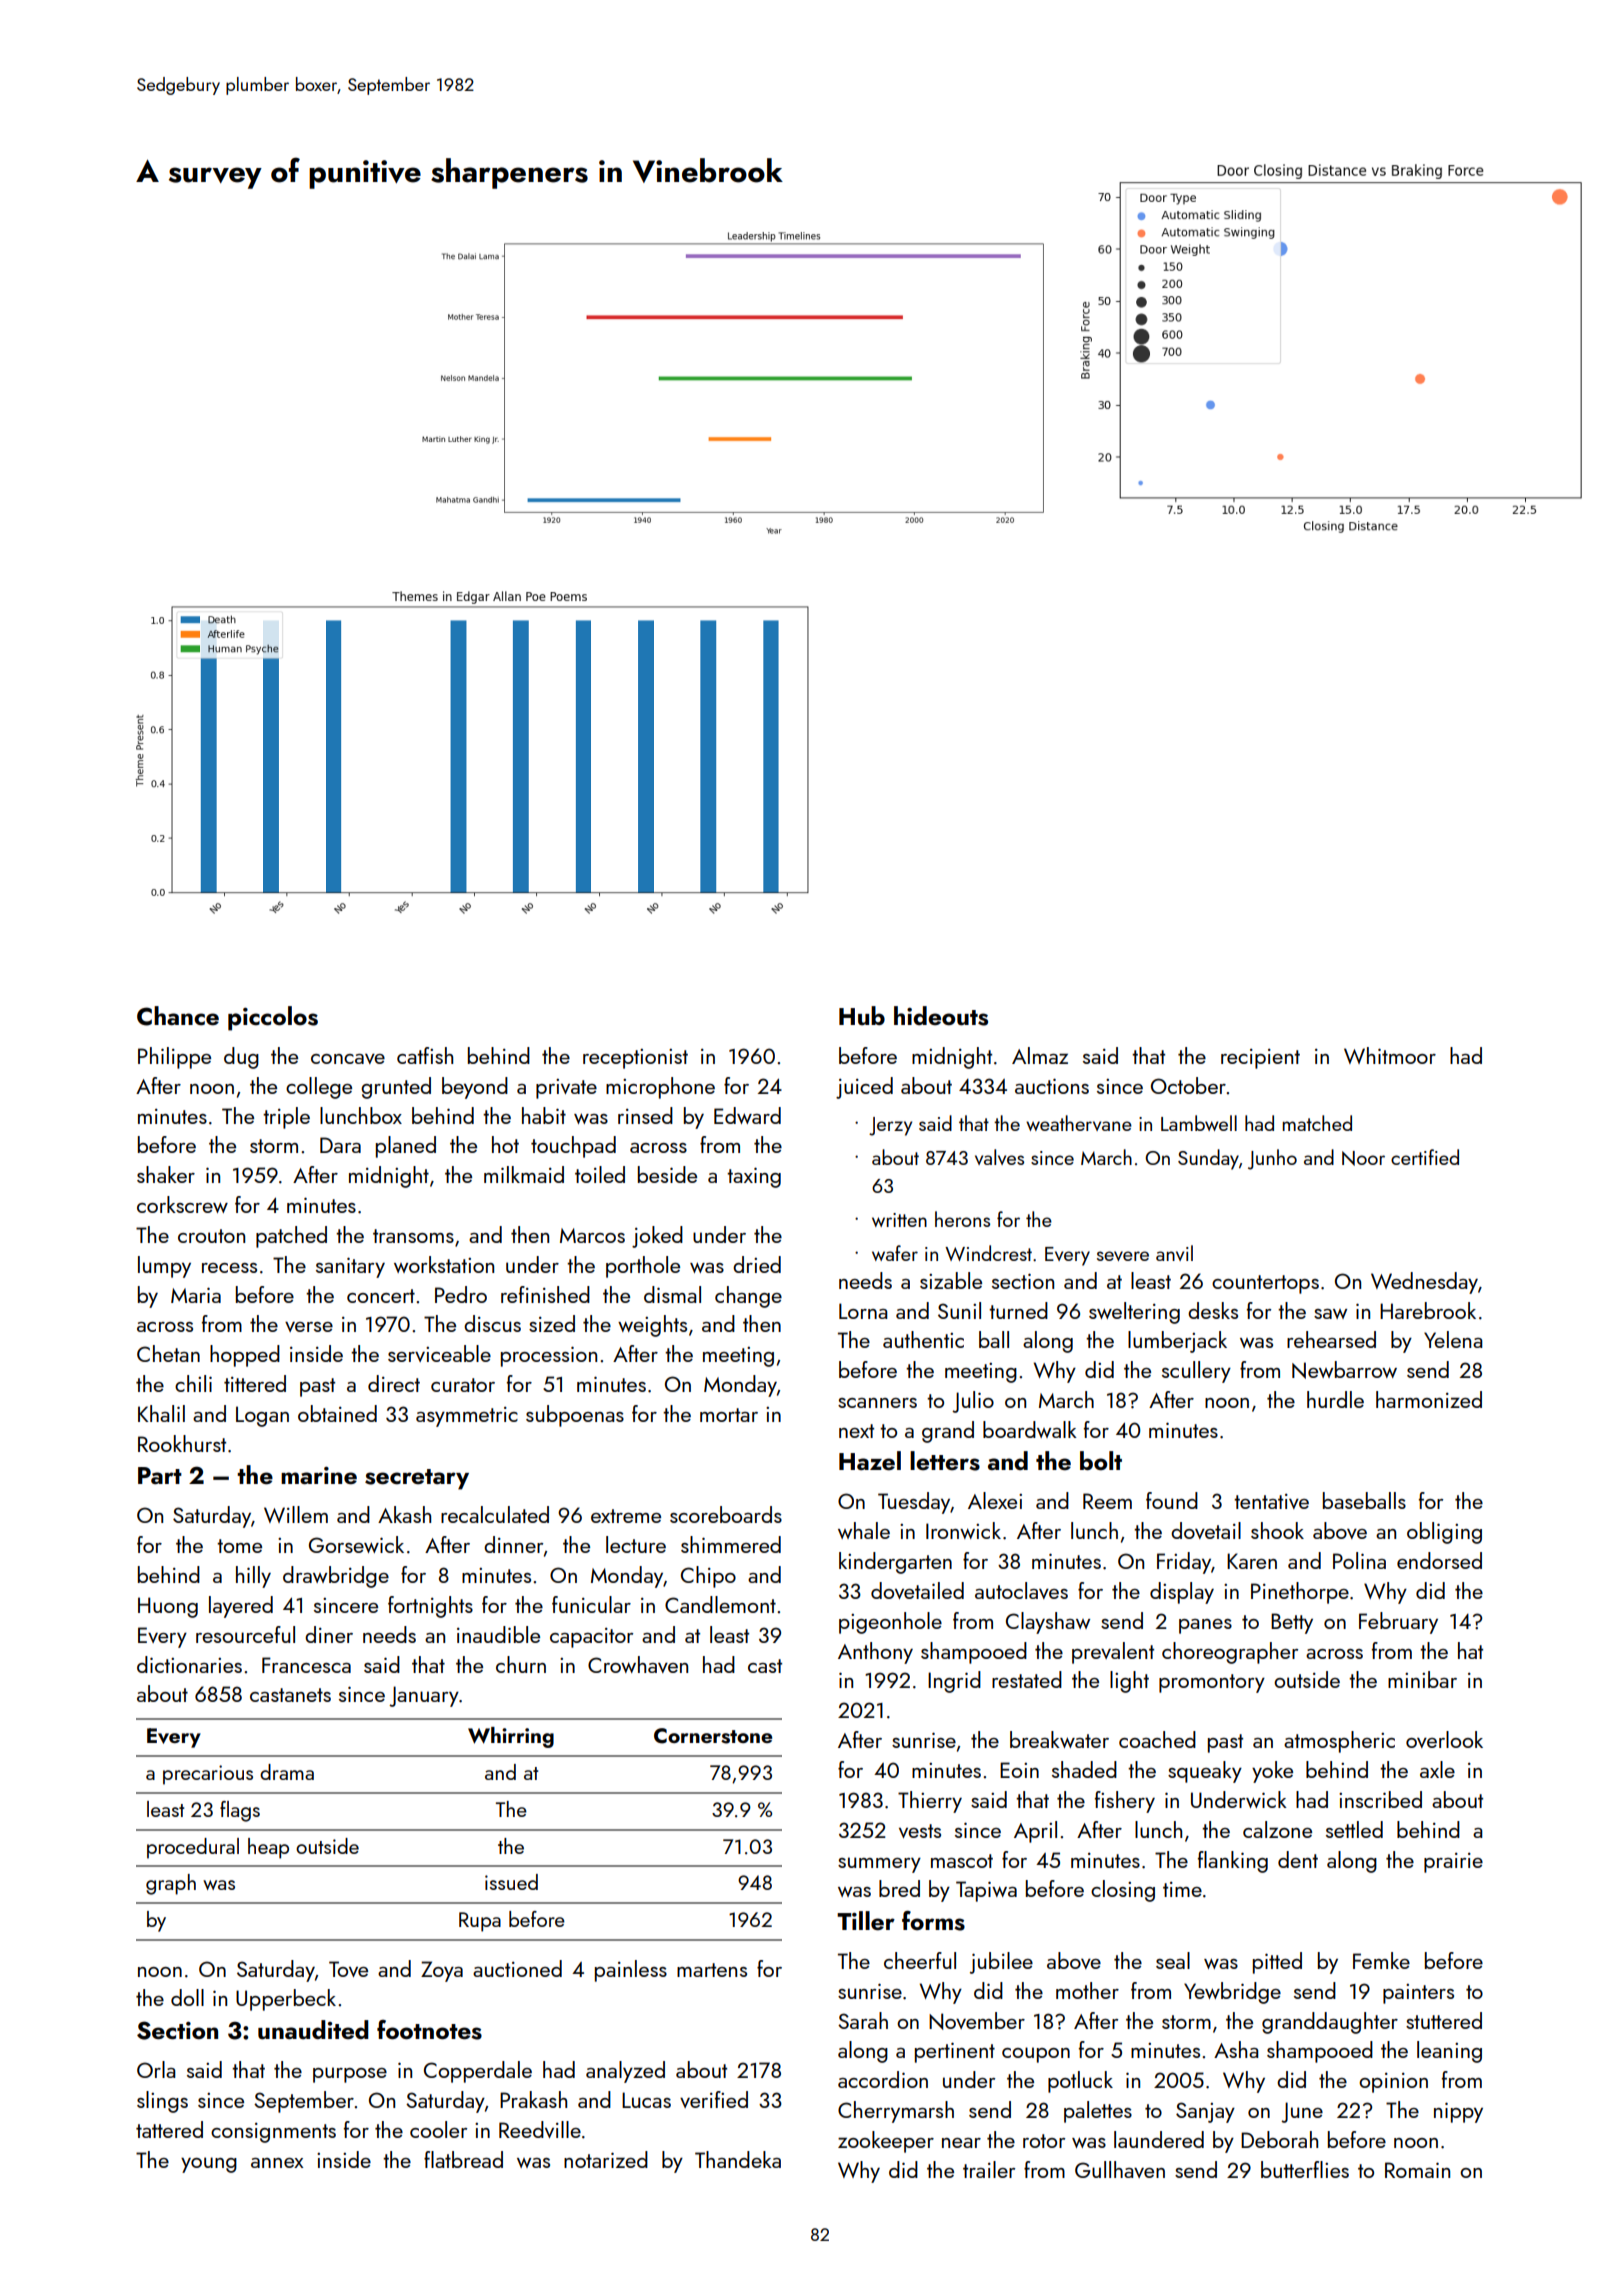 The width and height of the screenshot is (1620, 2292). Describe the element at coordinates (1174, 1253) in the screenshot. I see `anvil` at that location.
